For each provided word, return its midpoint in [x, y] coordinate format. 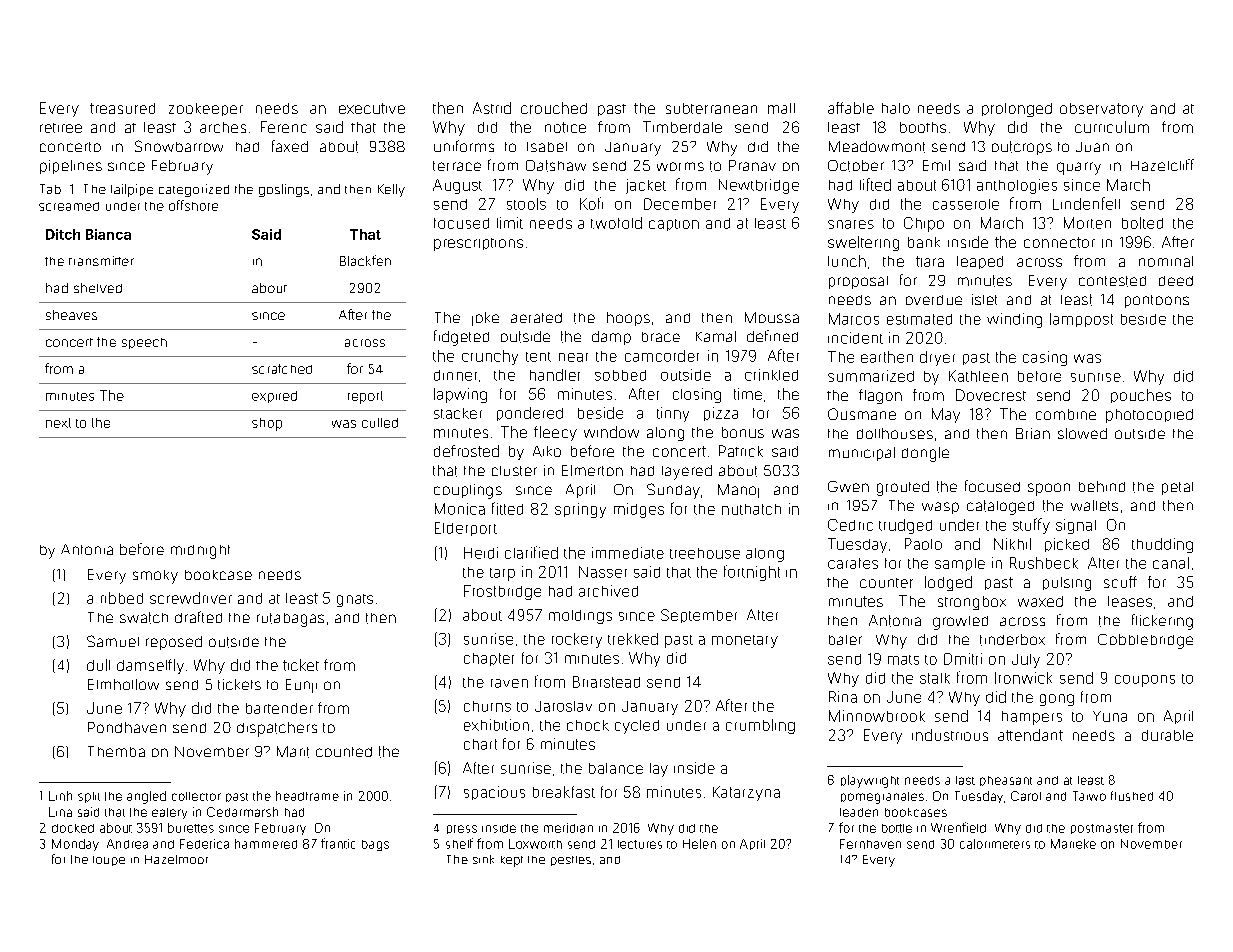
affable [851, 108]
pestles [571, 861]
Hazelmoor [176, 859]
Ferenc [284, 127]
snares [851, 224]
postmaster [1102, 829]
